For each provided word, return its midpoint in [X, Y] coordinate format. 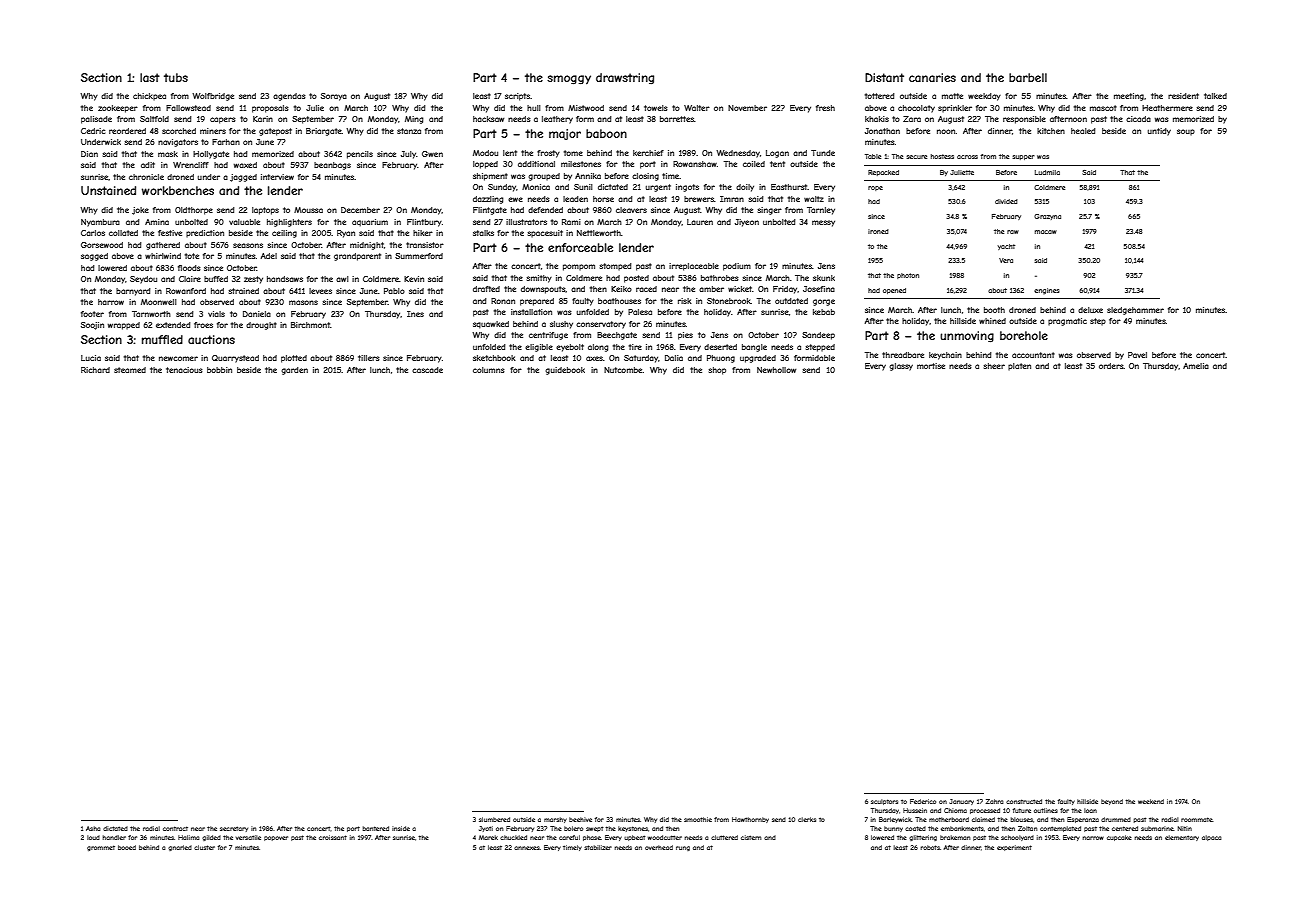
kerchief [648, 153]
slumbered [494, 819]
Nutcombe [623, 370]
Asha [93, 828]
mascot [1103, 108]
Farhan [226, 142]
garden [294, 371]
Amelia [1196, 366]
